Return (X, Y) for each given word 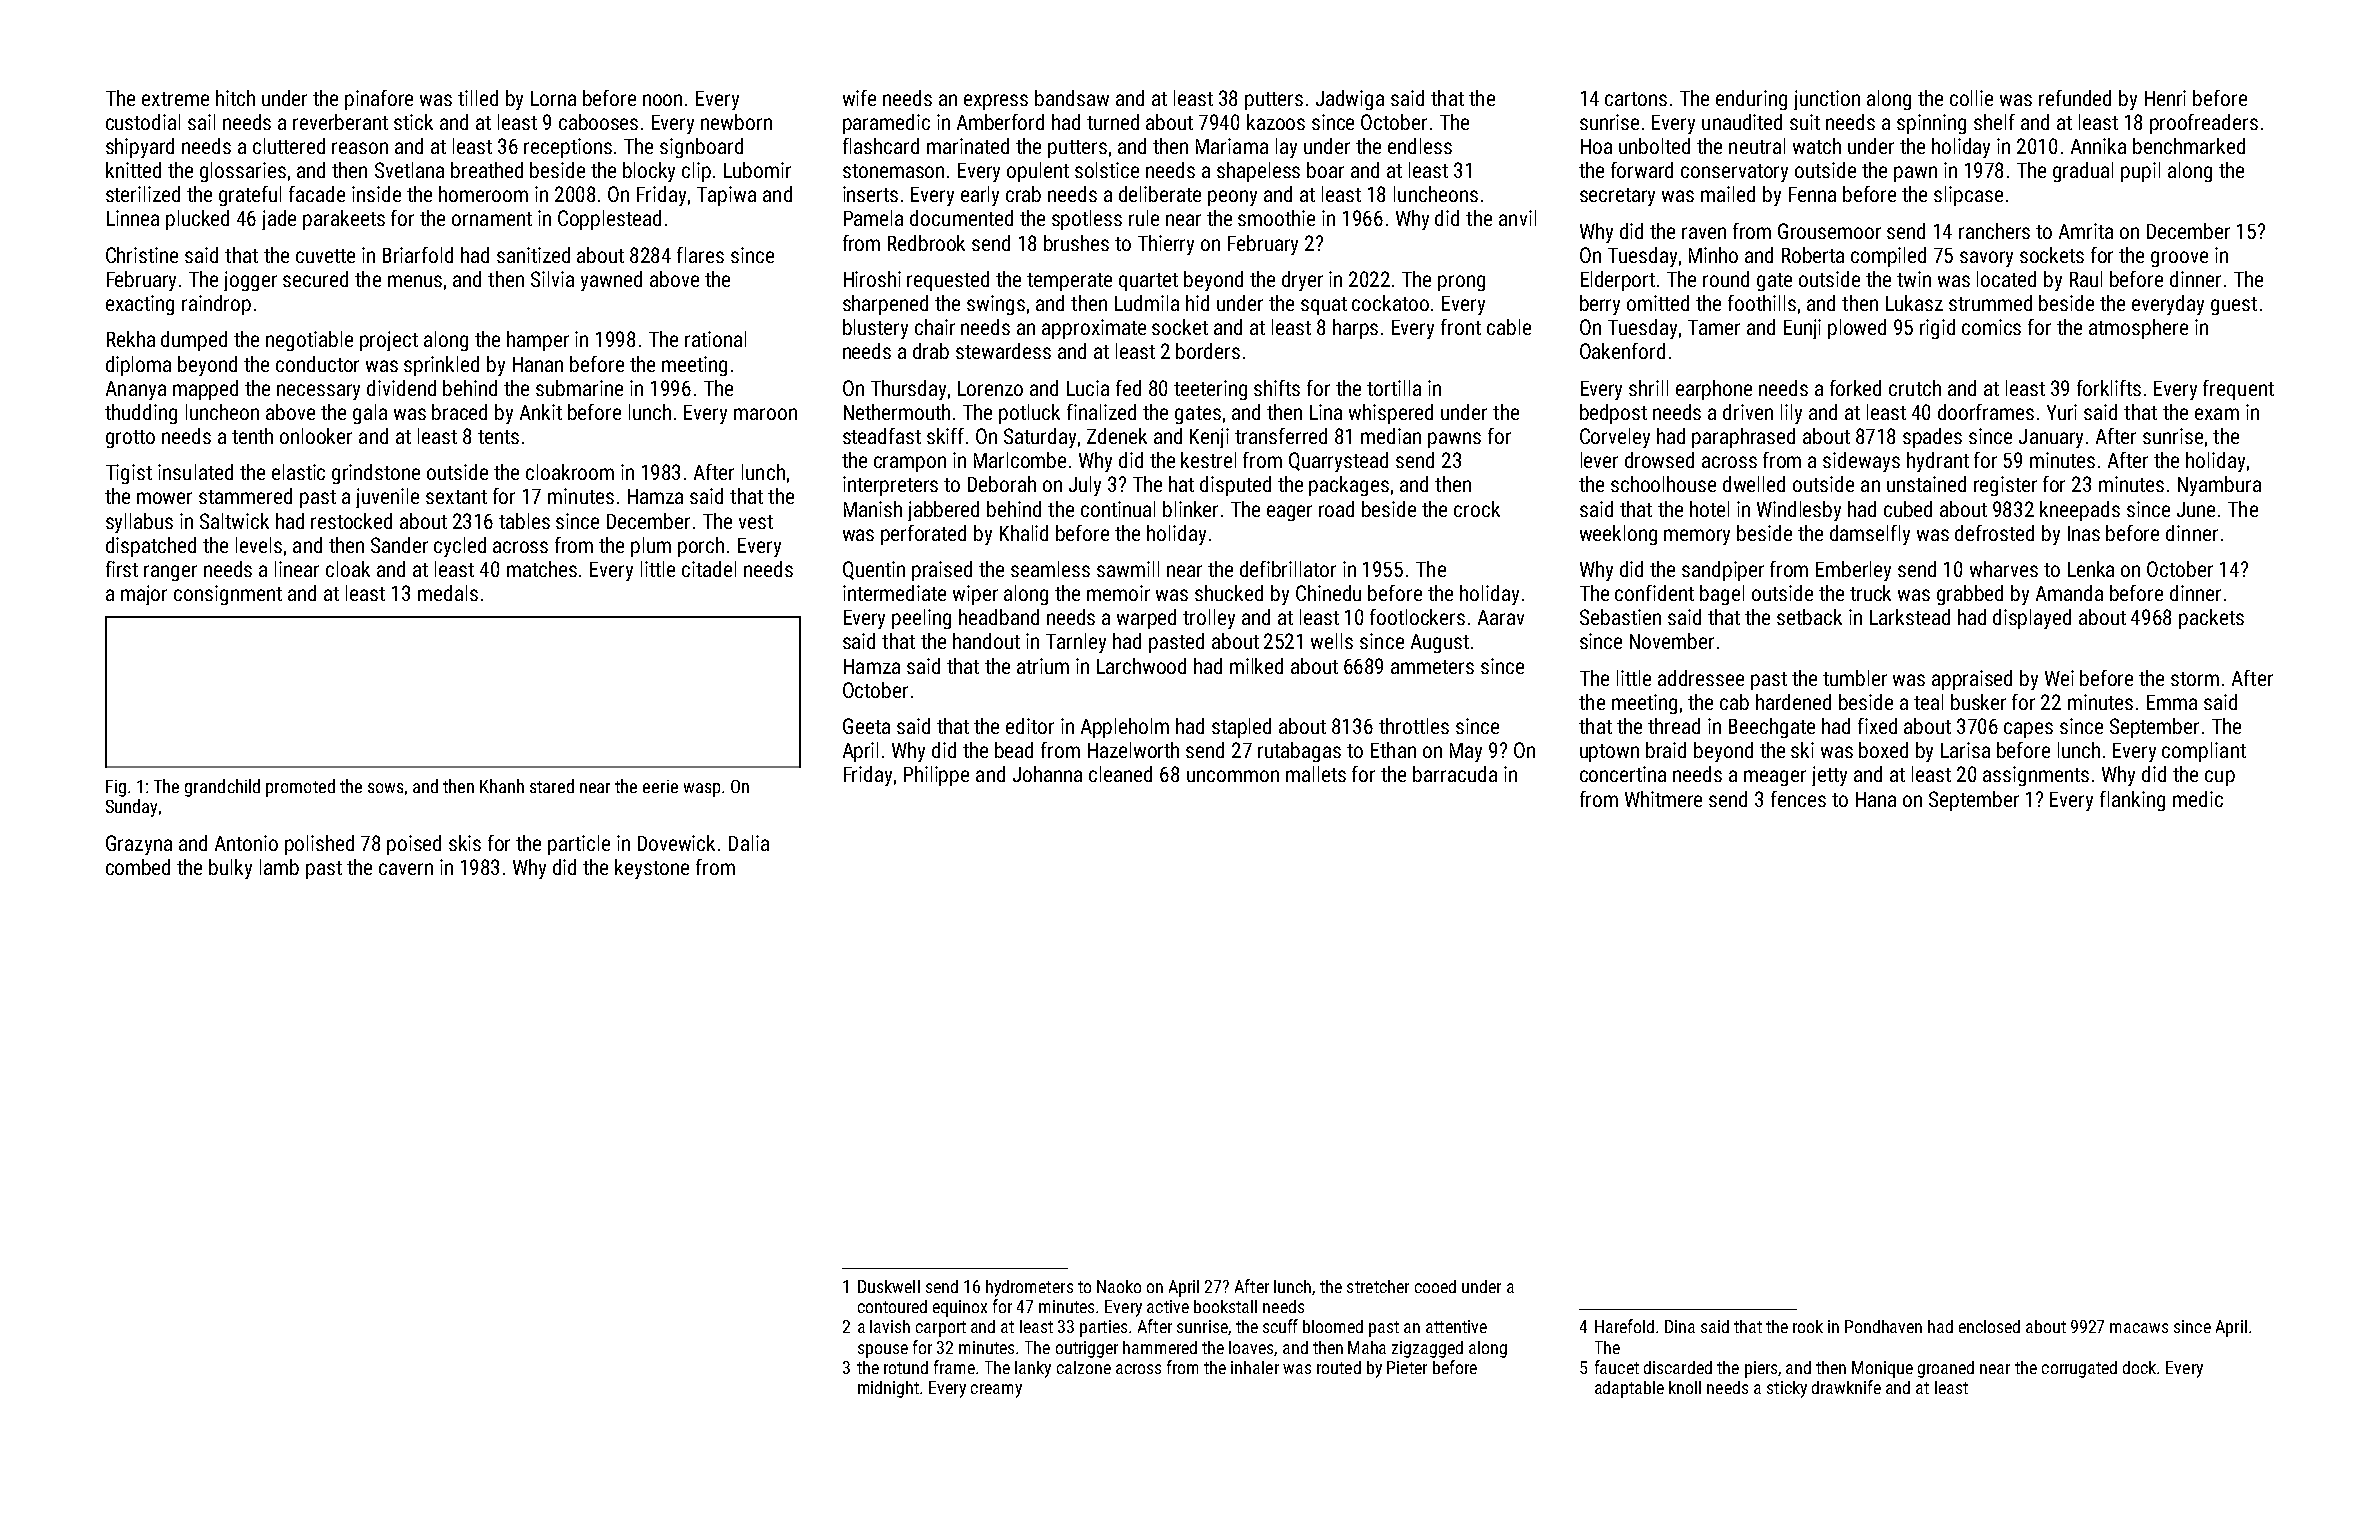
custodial (143, 122)
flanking (2132, 801)
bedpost (1613, 414)
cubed (1908, 509)
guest (2234, 306)
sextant (456, 497)
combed (138, 867)
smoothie (1276, 218)
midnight (888, 1389)
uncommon (1233, 776)
